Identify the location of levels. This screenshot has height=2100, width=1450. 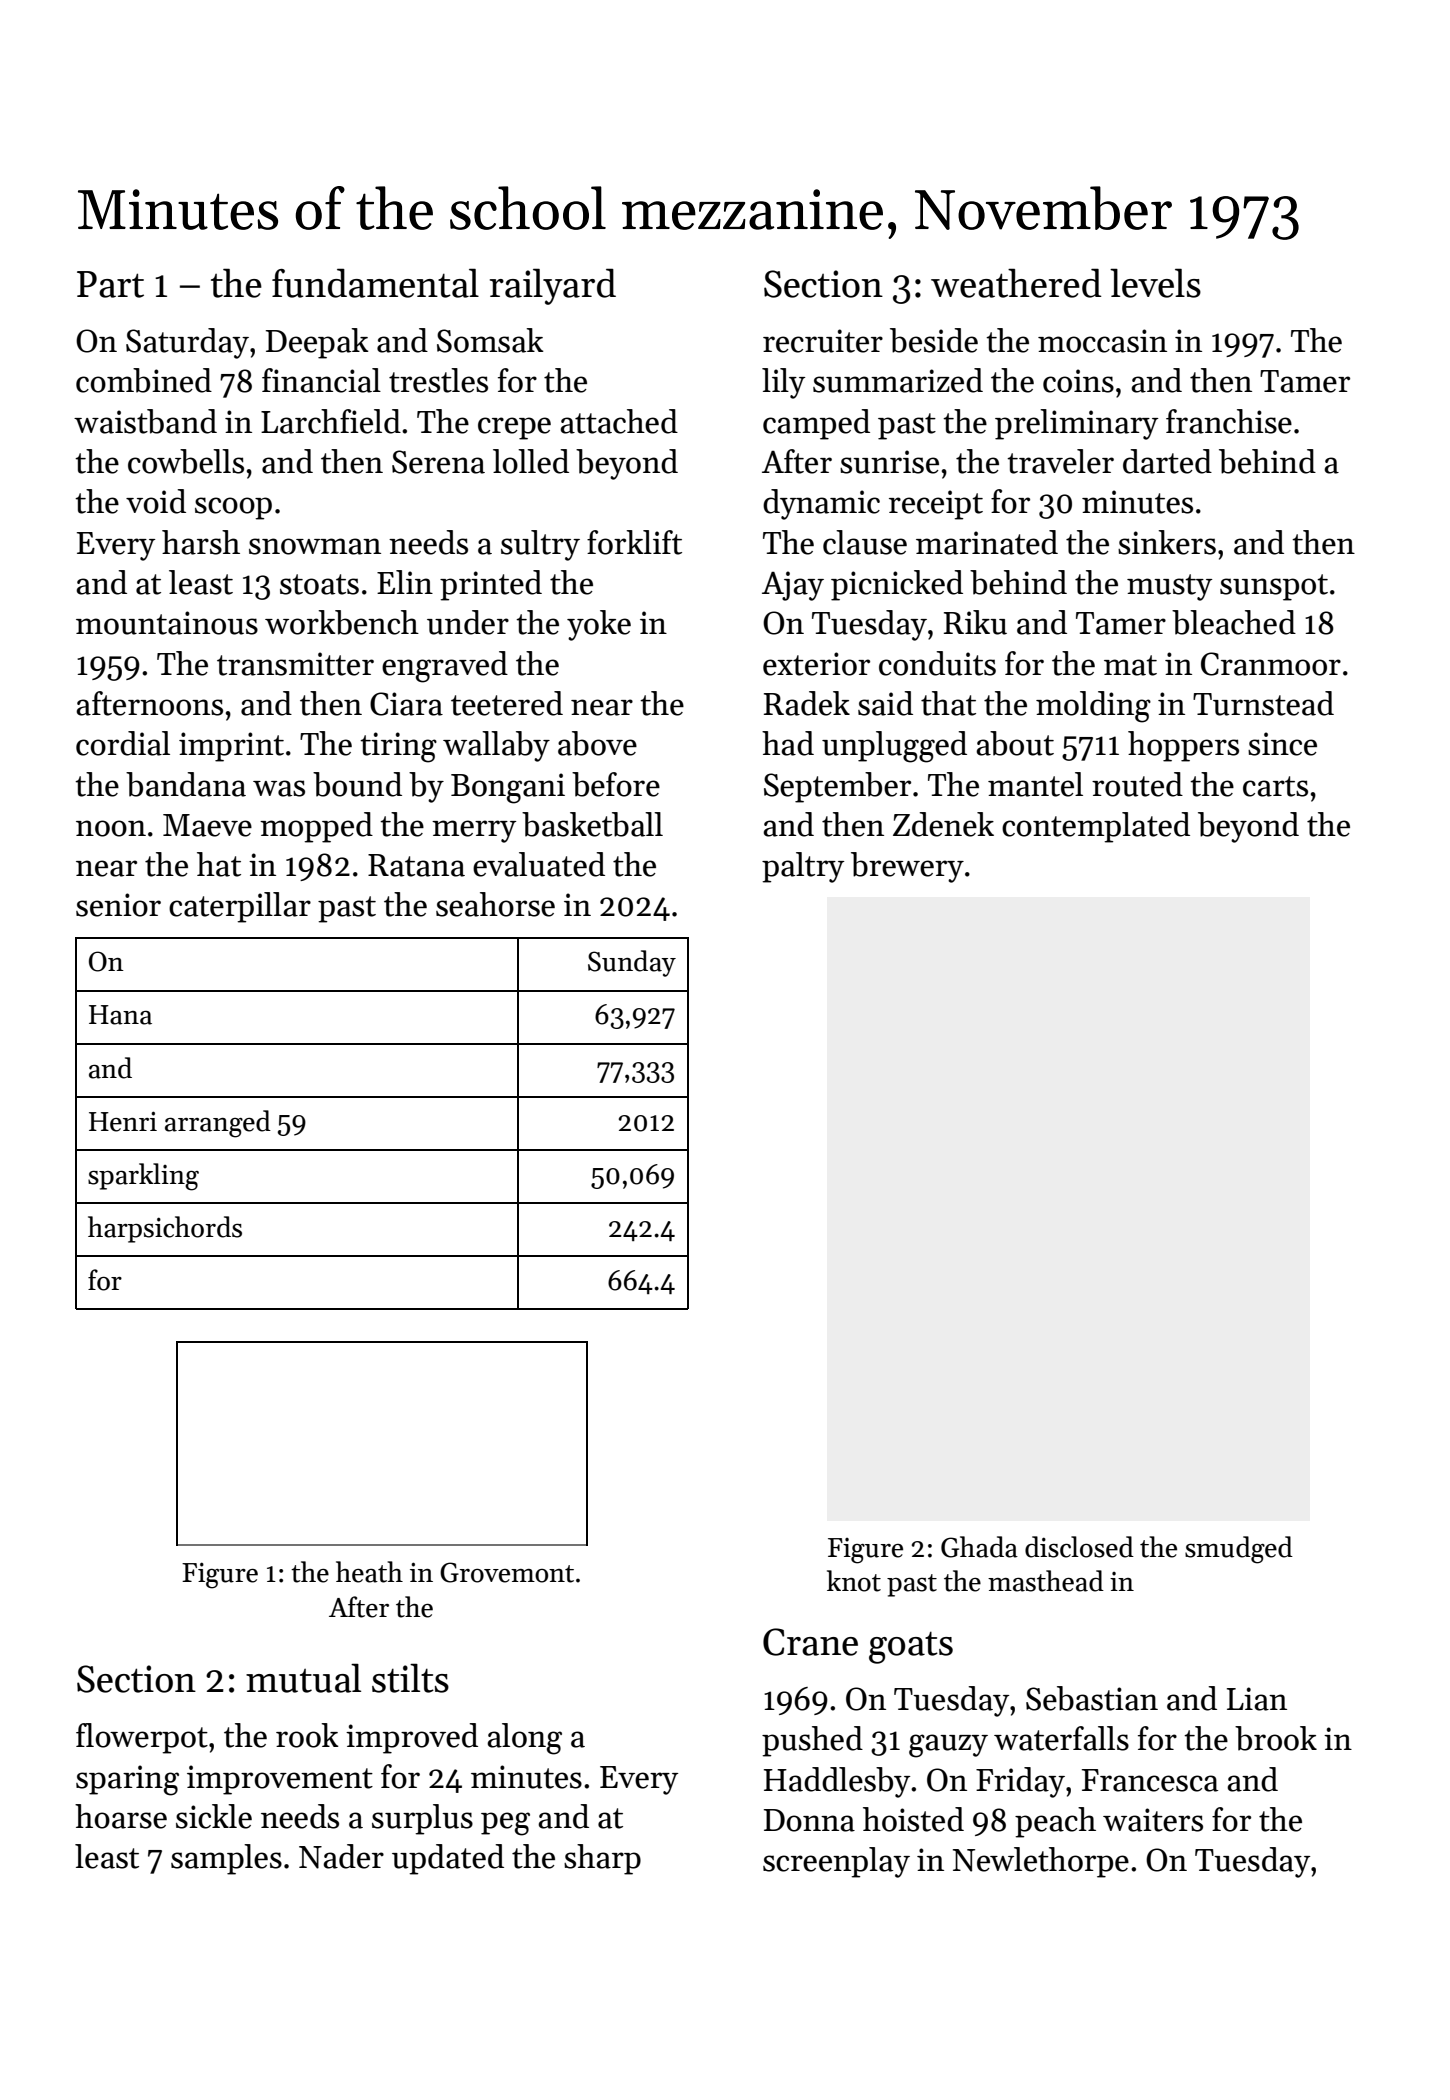
(1155, 283).
